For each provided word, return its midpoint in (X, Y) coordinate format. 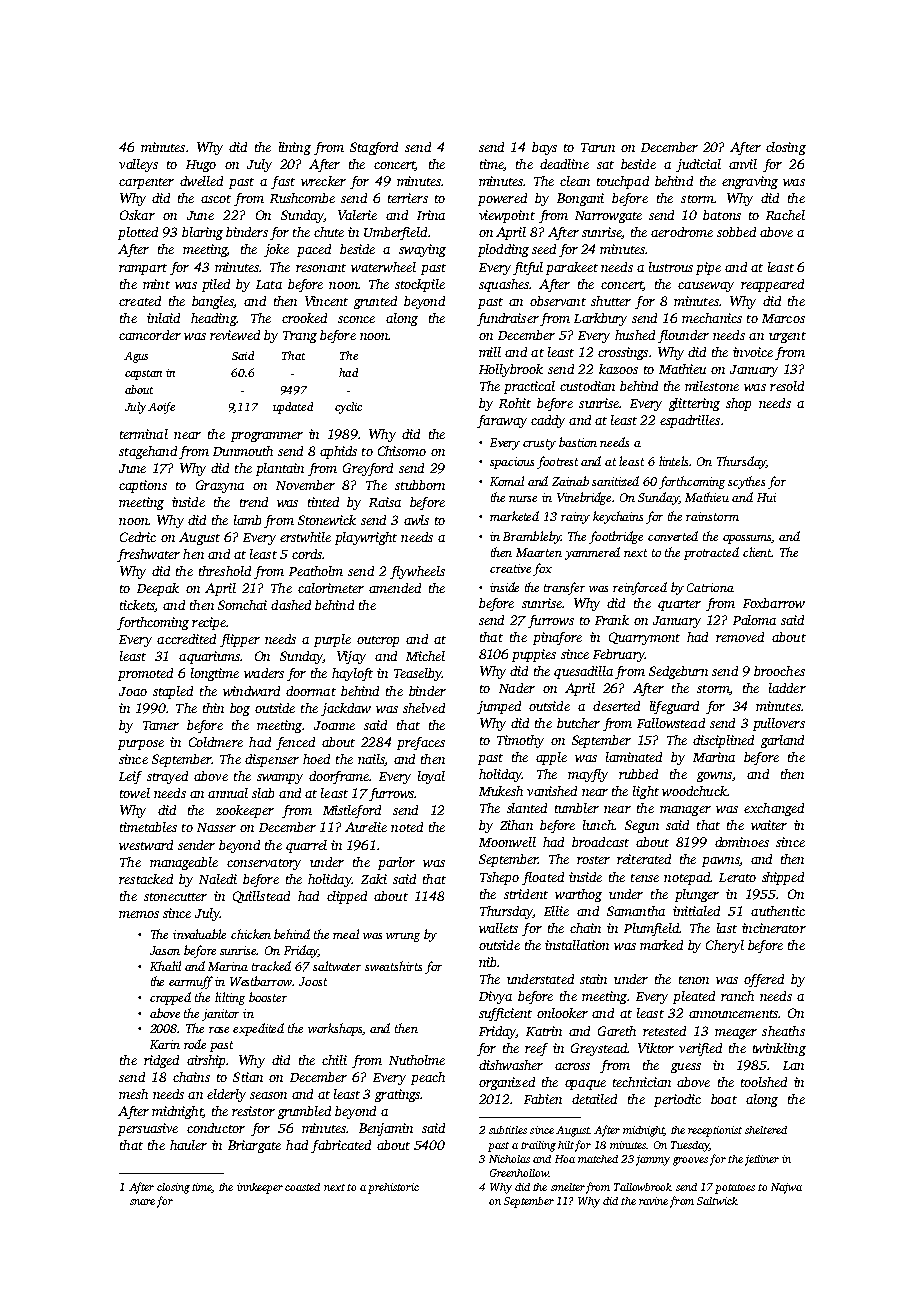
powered (502, 199)
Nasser (216, 827)
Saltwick (717, 1201)
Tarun (598, 147)
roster (593, 860)
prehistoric (393, 1188)
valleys (138, 165)
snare (142, 1202)
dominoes (742, 842)
